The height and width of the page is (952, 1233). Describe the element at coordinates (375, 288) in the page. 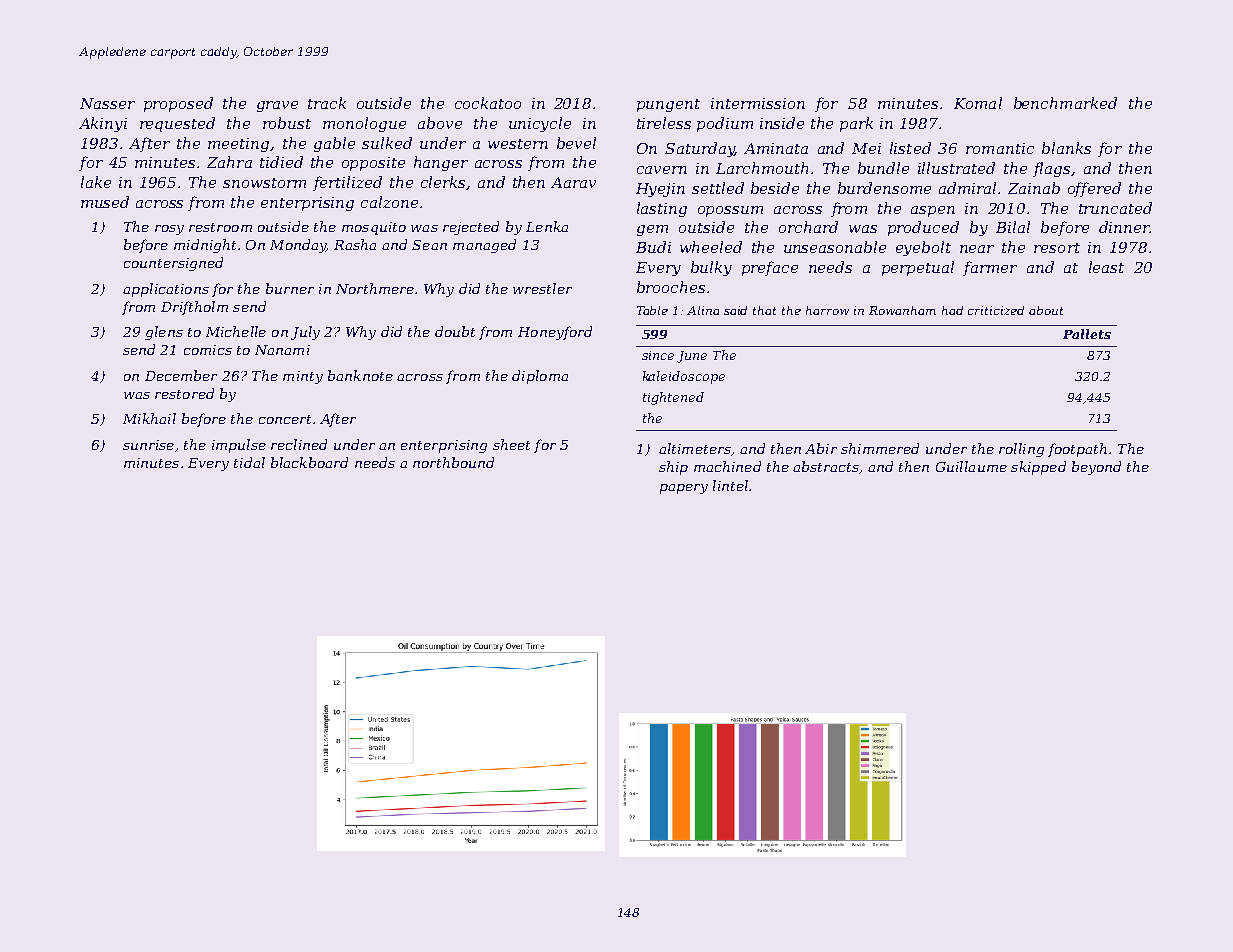

I see `Northmere` at that location.
